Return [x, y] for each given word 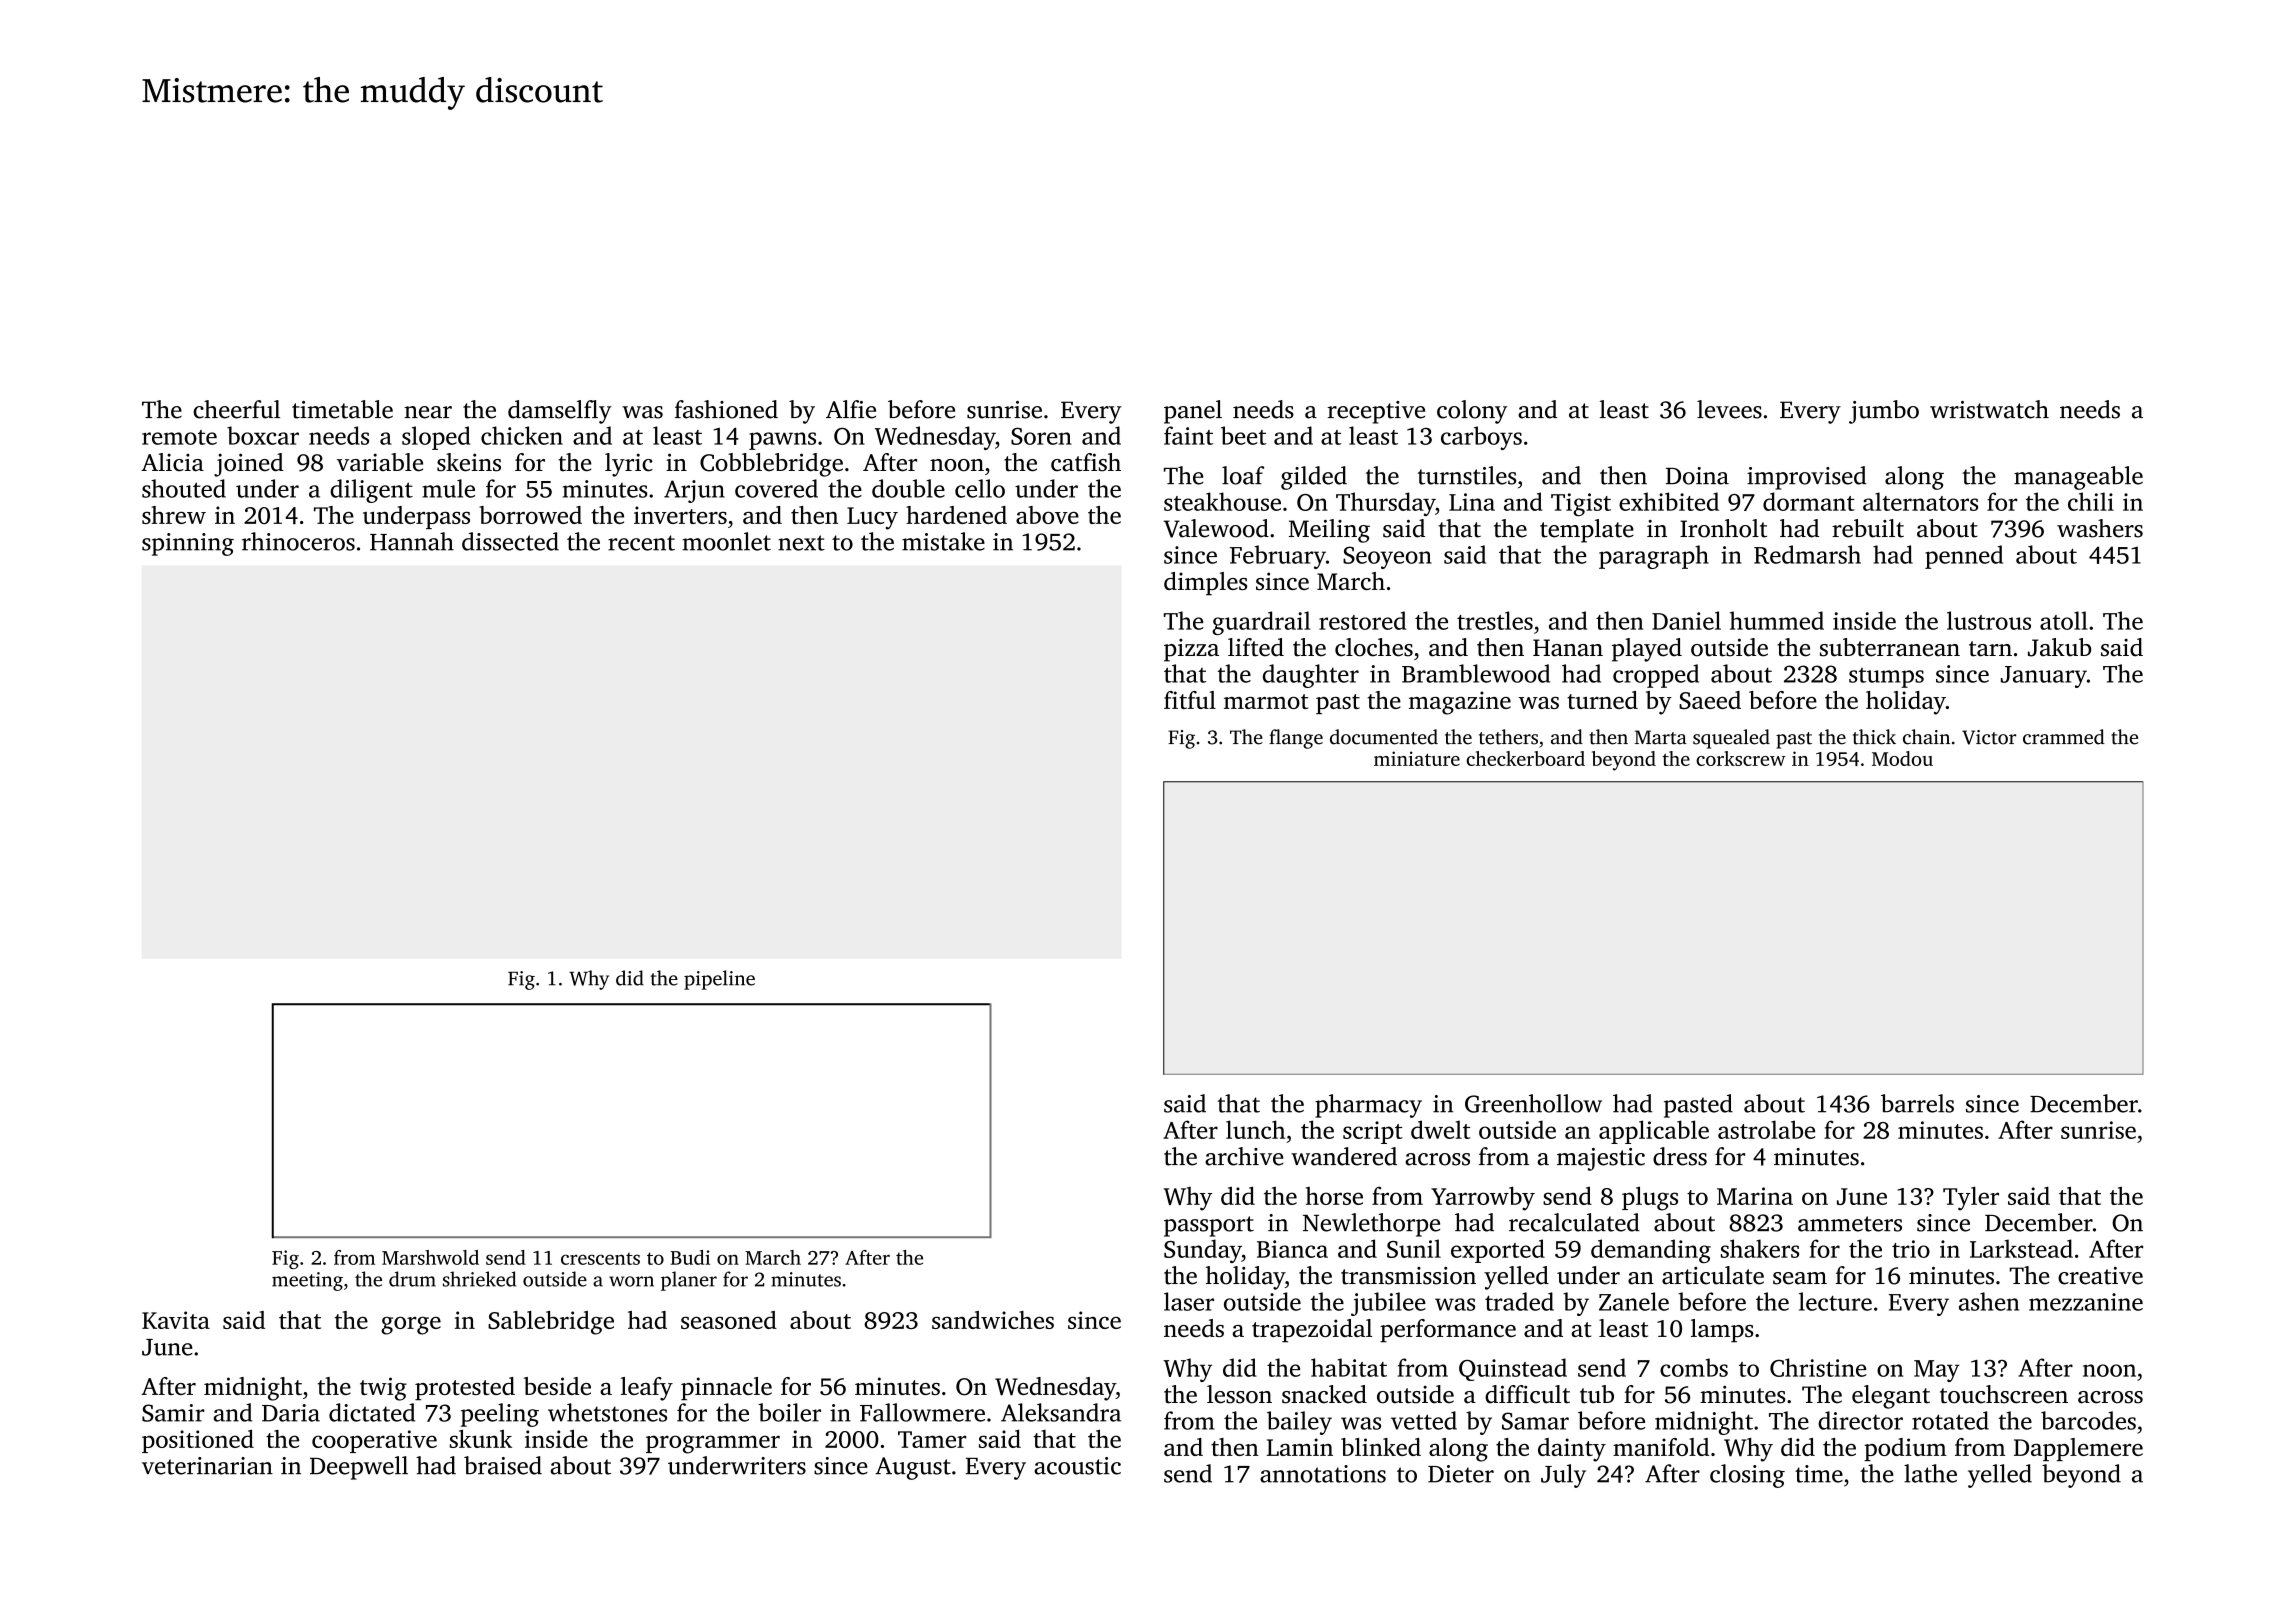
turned [1602, 700]
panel [1193, 412]
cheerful [236, 409]
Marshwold [430, 1257]
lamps [1722, 1331]
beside [557, 1386]
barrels [1917, 1103]
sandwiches [993, 1320]
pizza [1191, 650]
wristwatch [1989, 409]
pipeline [719, 980]
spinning [188, 544]
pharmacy [1368, 1106]
